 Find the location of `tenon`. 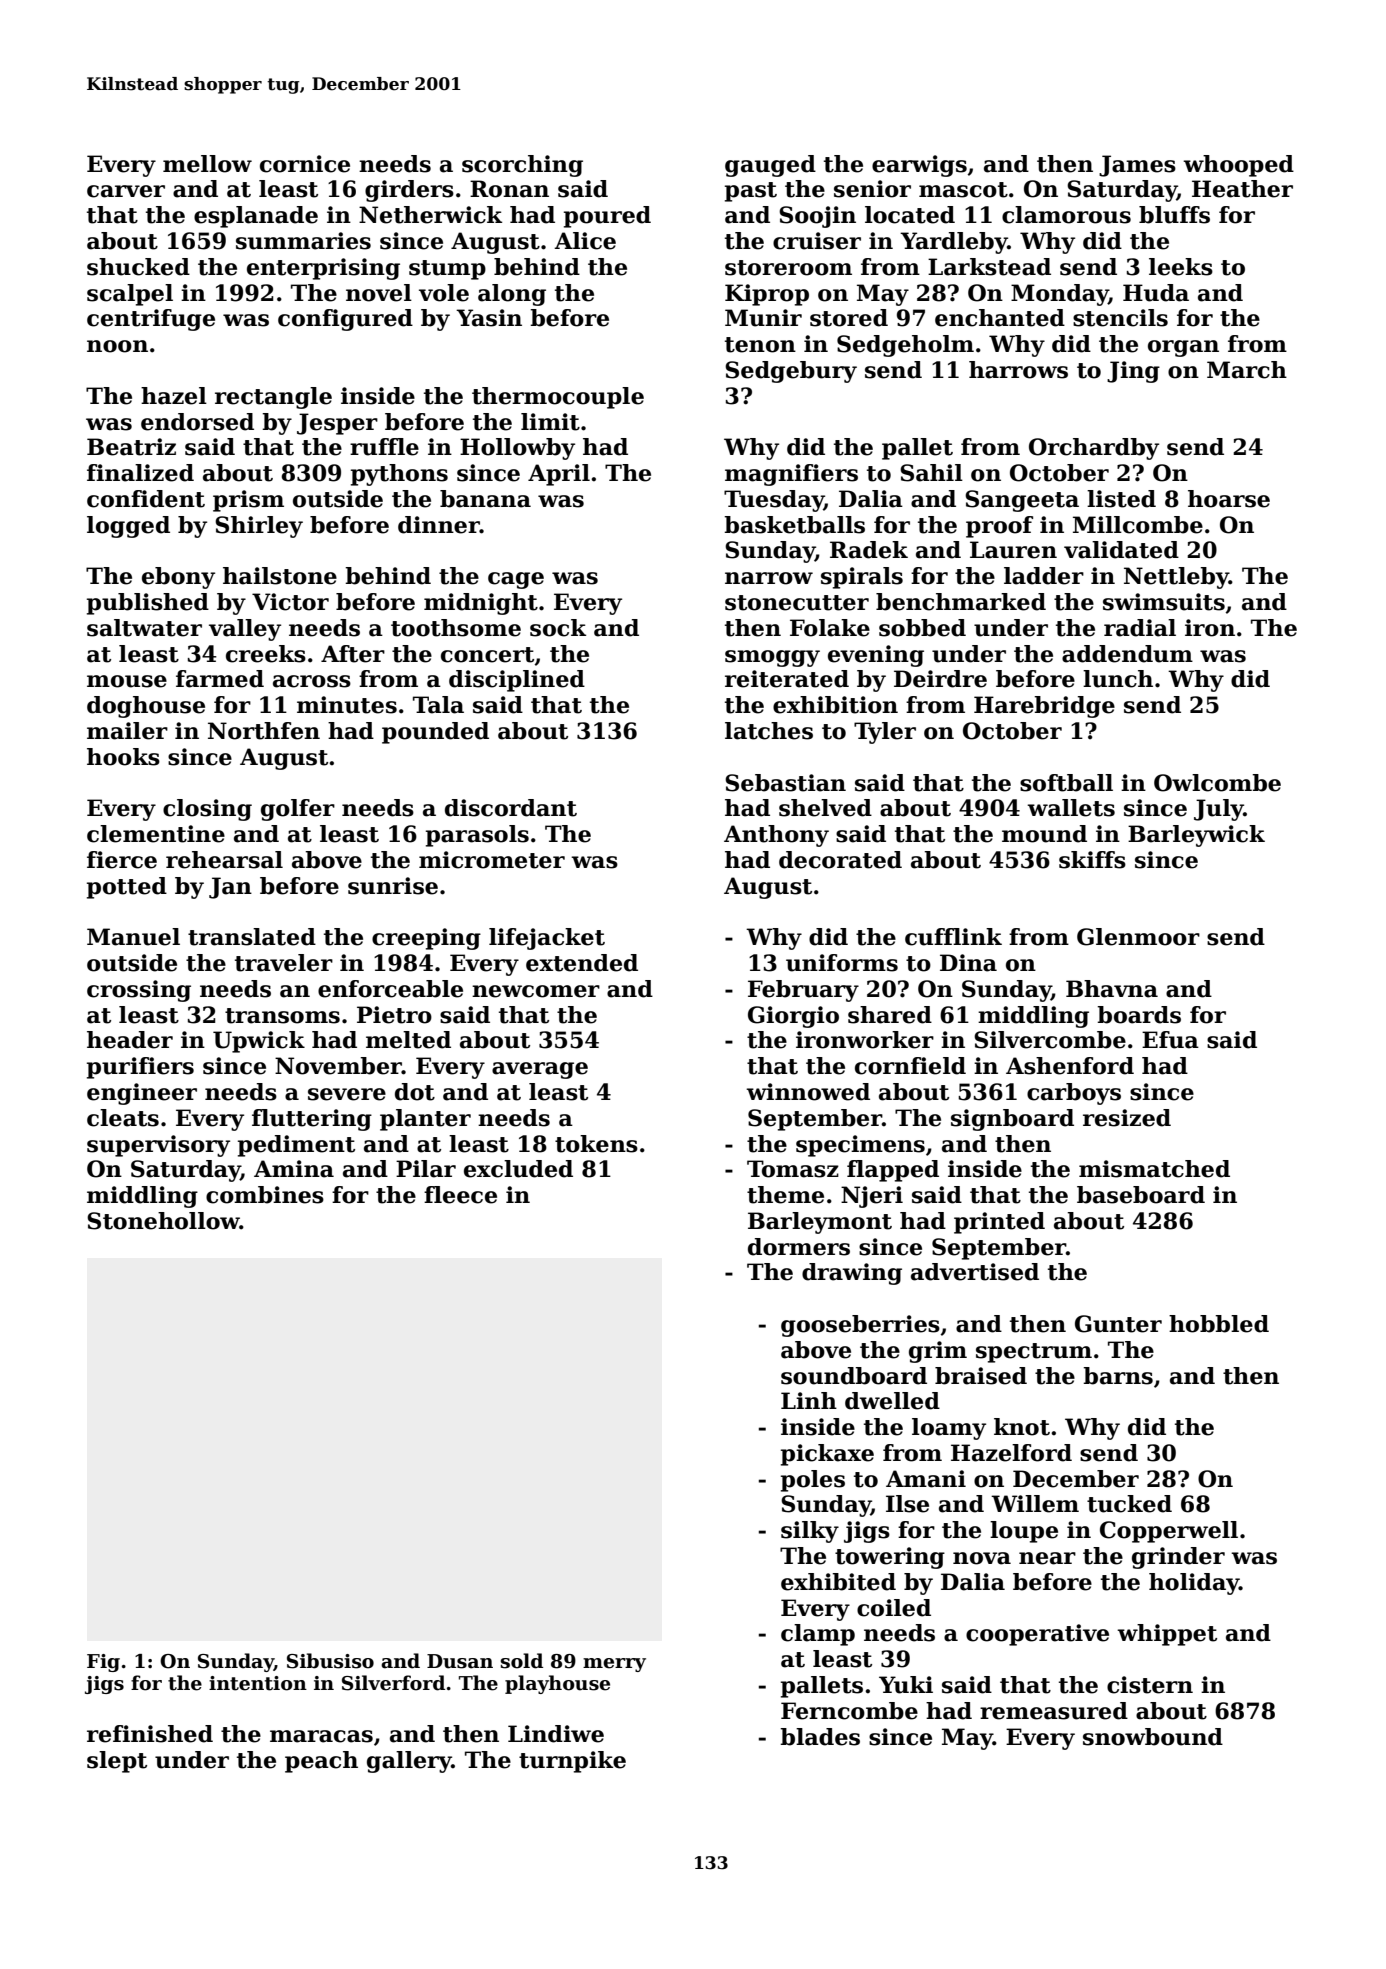

tenon is located at coordinates (760, 345).
